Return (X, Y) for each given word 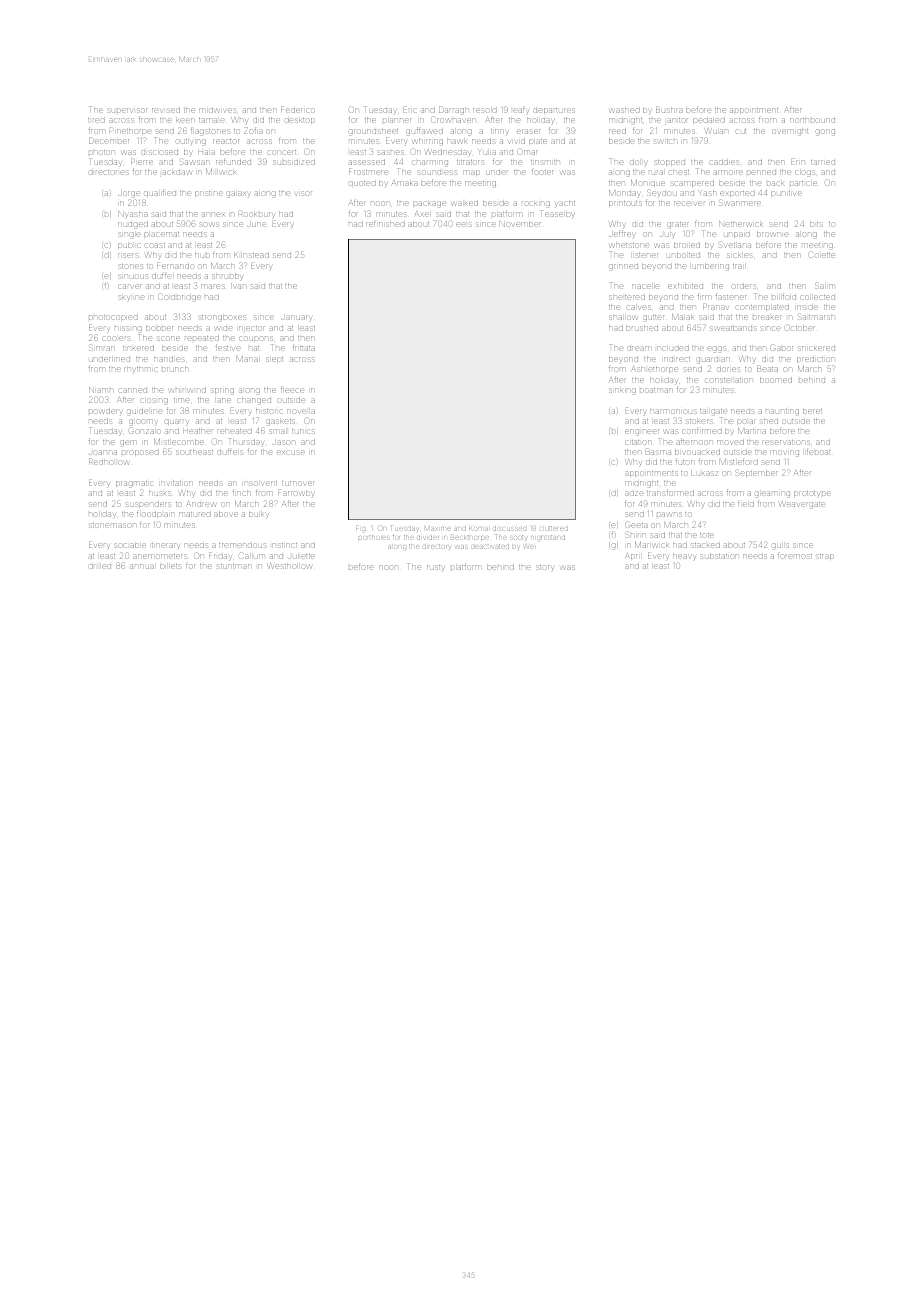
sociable (131, 545)
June (256, 224)
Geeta (637, 525)
